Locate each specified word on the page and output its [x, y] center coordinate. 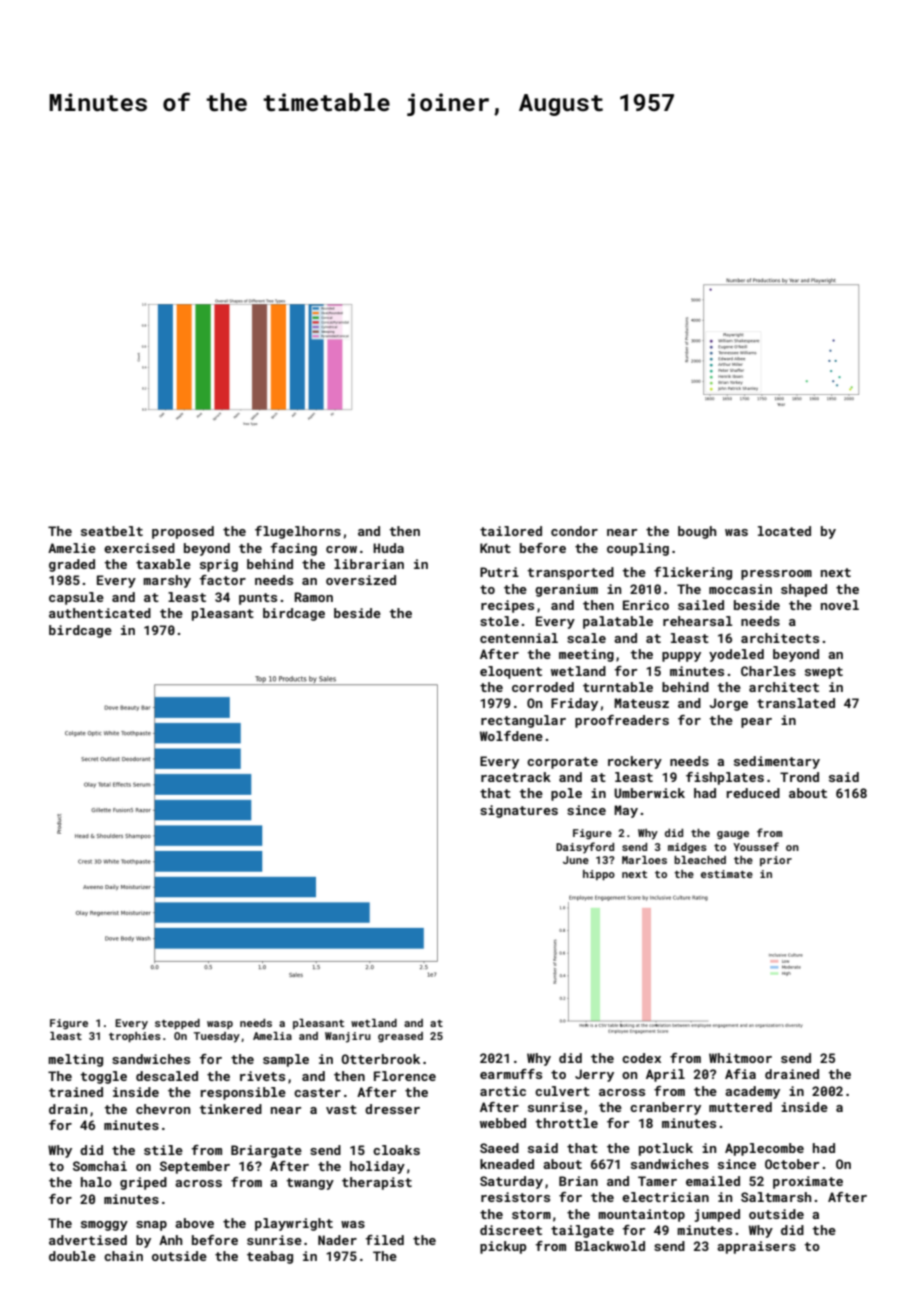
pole [566, 794]
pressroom [776, 575]
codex [641, 1058]
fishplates [725, 778]
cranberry [665, 1108]
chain [123, 1256]
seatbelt [112, 531]
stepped [177, 1024]
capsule [76, 598]
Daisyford [585, 848]
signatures [519, 811]
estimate [727, 874]
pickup [503, 1247]
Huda [388, 548]
